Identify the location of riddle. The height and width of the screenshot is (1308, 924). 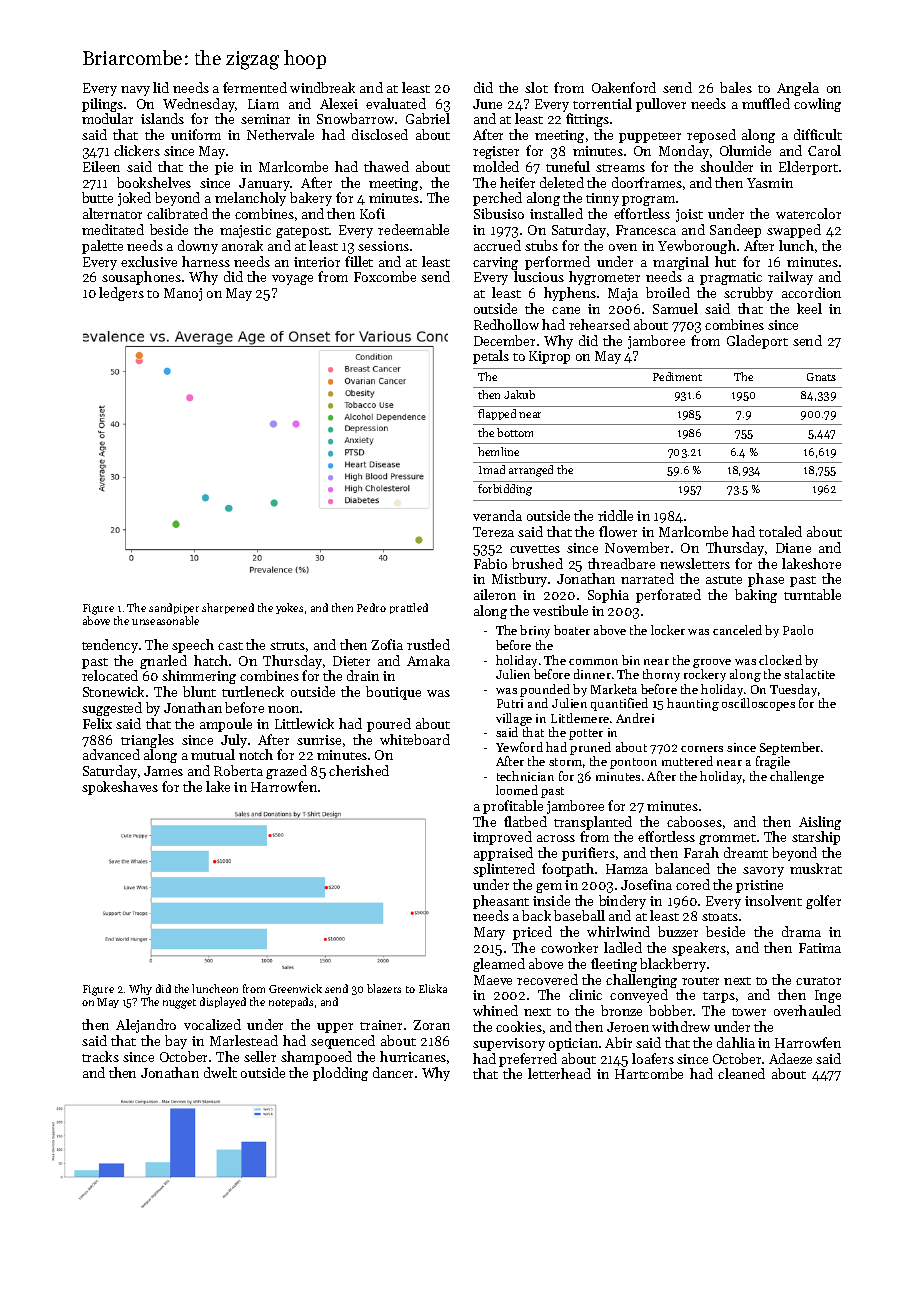
(615, 515).
